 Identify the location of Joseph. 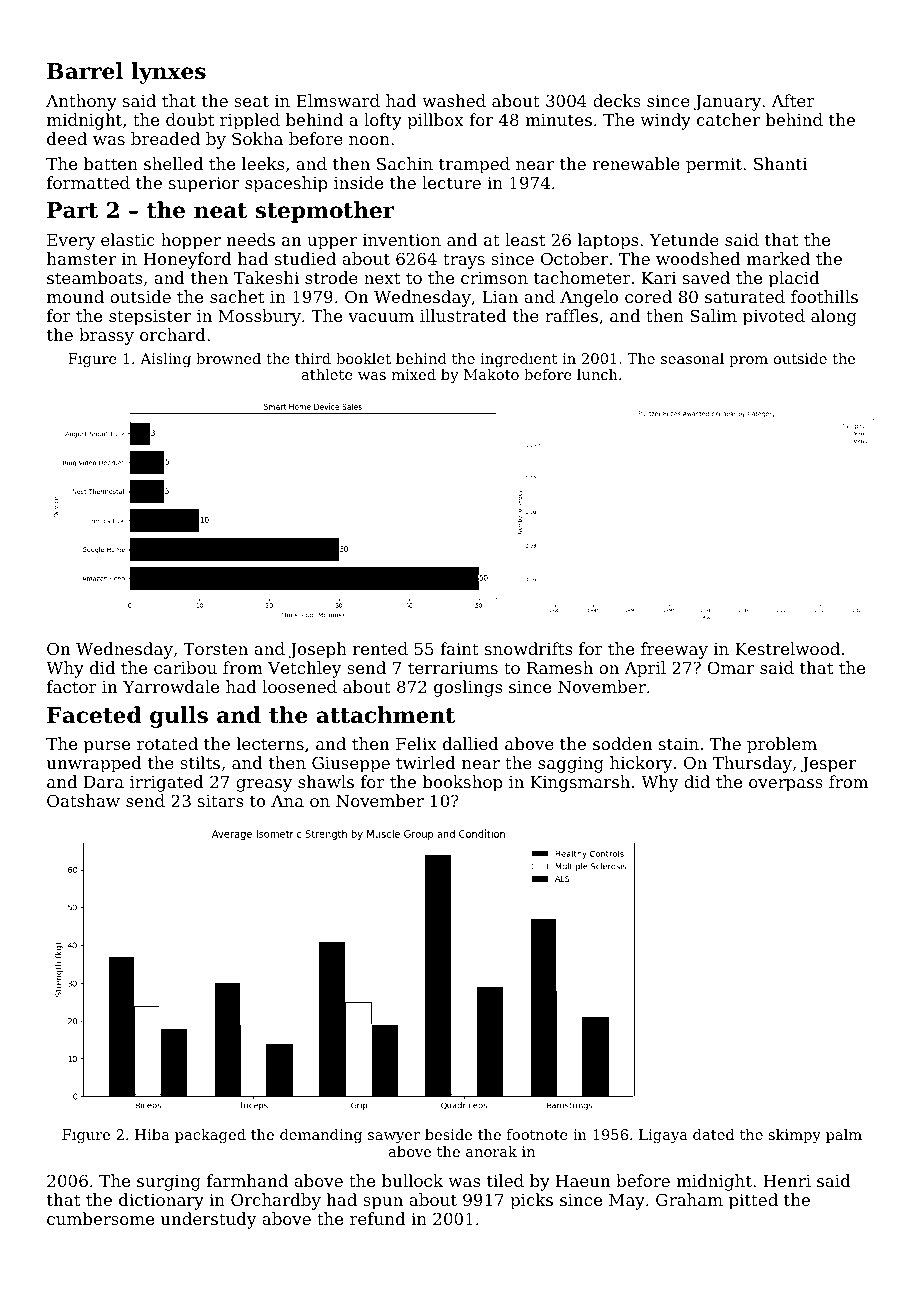
(318, 650).
